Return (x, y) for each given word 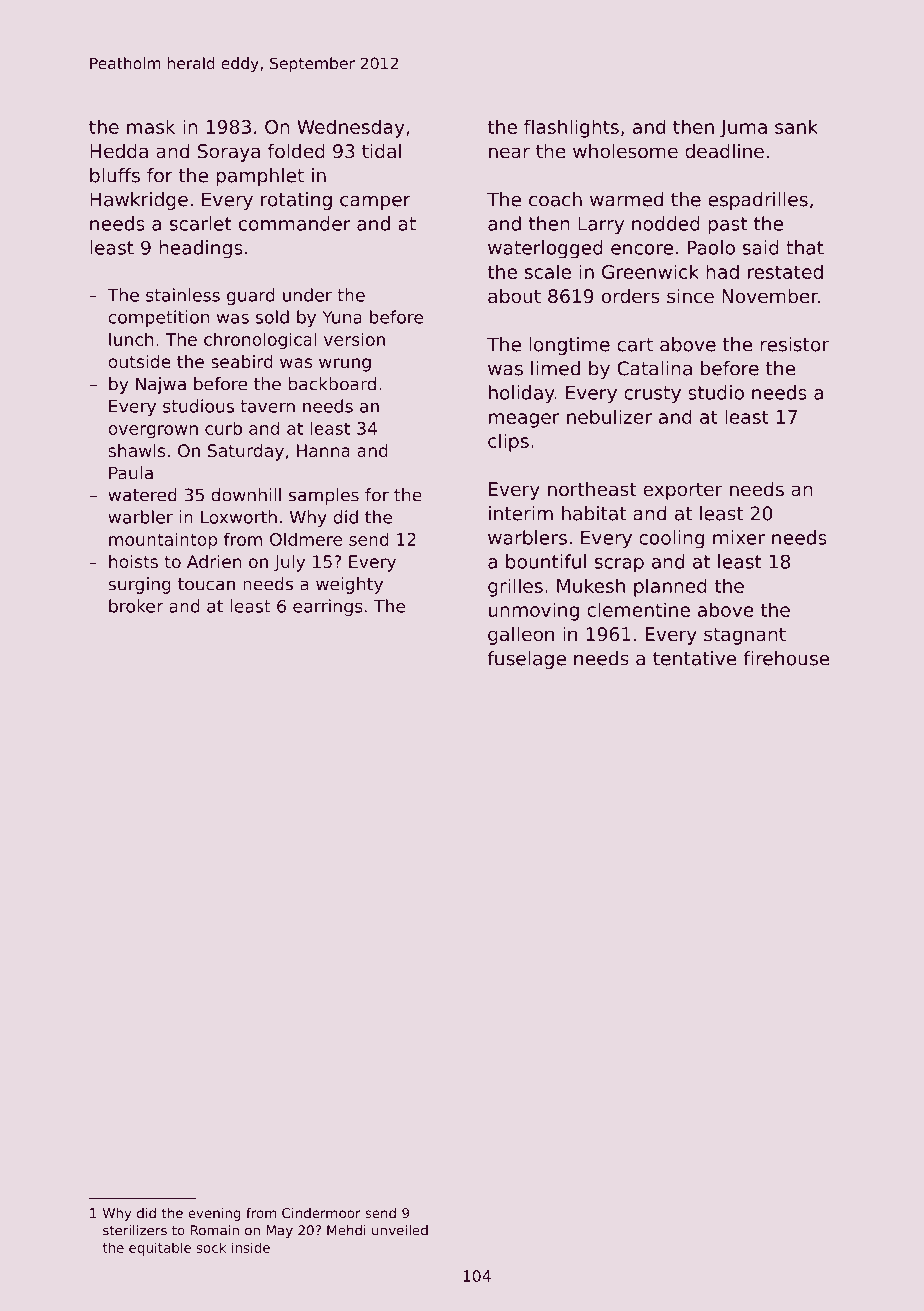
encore (642, 249)
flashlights (571, 128)
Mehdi (346, 1230)
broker (136, 606)
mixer (739, 537)
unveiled (400, 1230)
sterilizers (135, 1230)
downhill (246, 495)
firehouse (786, 658)
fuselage (526, 660)
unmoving (534, 611)
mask (151, 126)
